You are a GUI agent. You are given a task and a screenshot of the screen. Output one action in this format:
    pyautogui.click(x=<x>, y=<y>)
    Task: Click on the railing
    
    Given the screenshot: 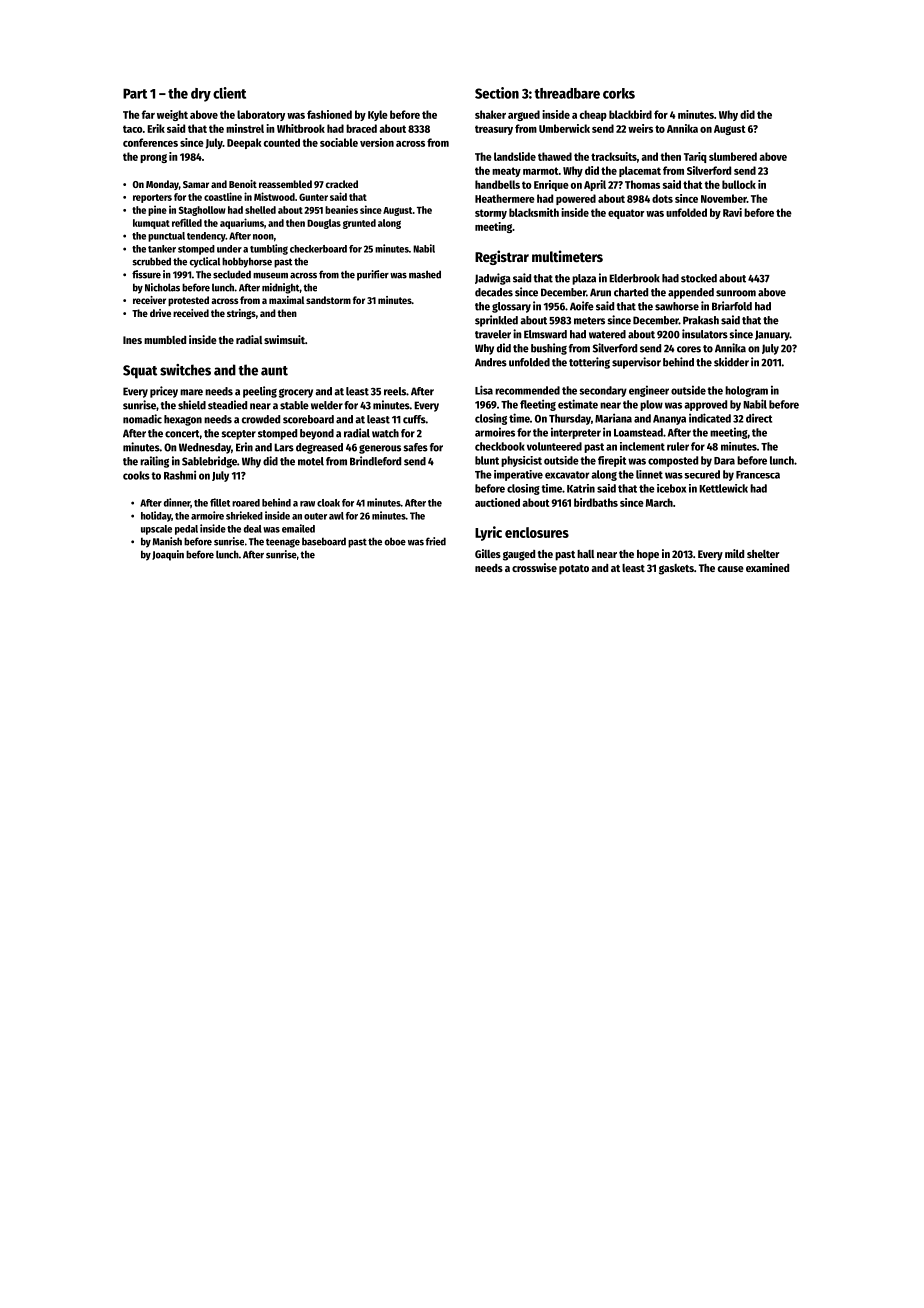 What is the action you would take?
    pyautogui.click(x=154, y=462)
